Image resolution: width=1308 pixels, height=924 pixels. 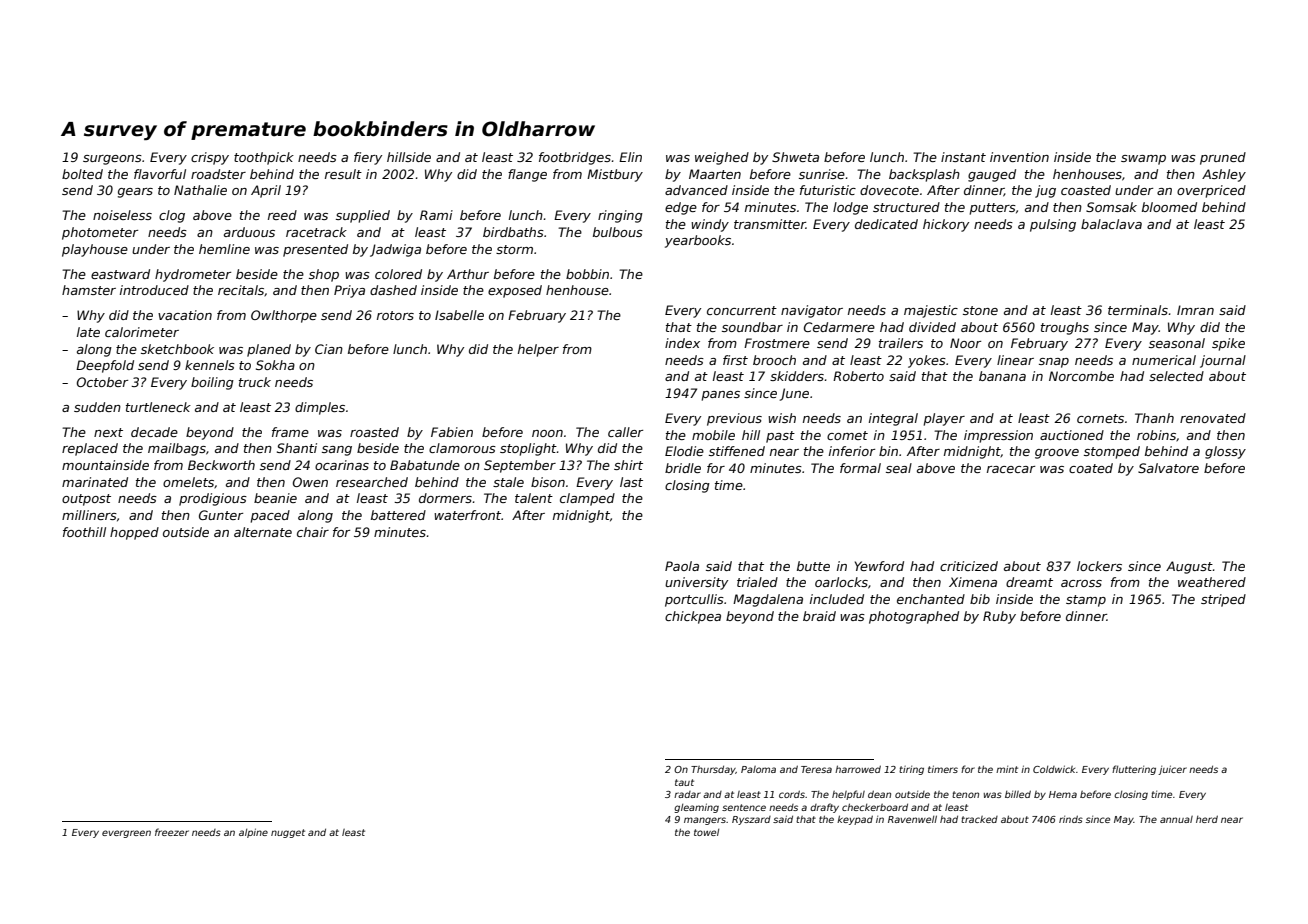 What do you see at coordinates (1011, 469) in the screenshot?
I see `racecar` at bounding box center [1011, 469].
